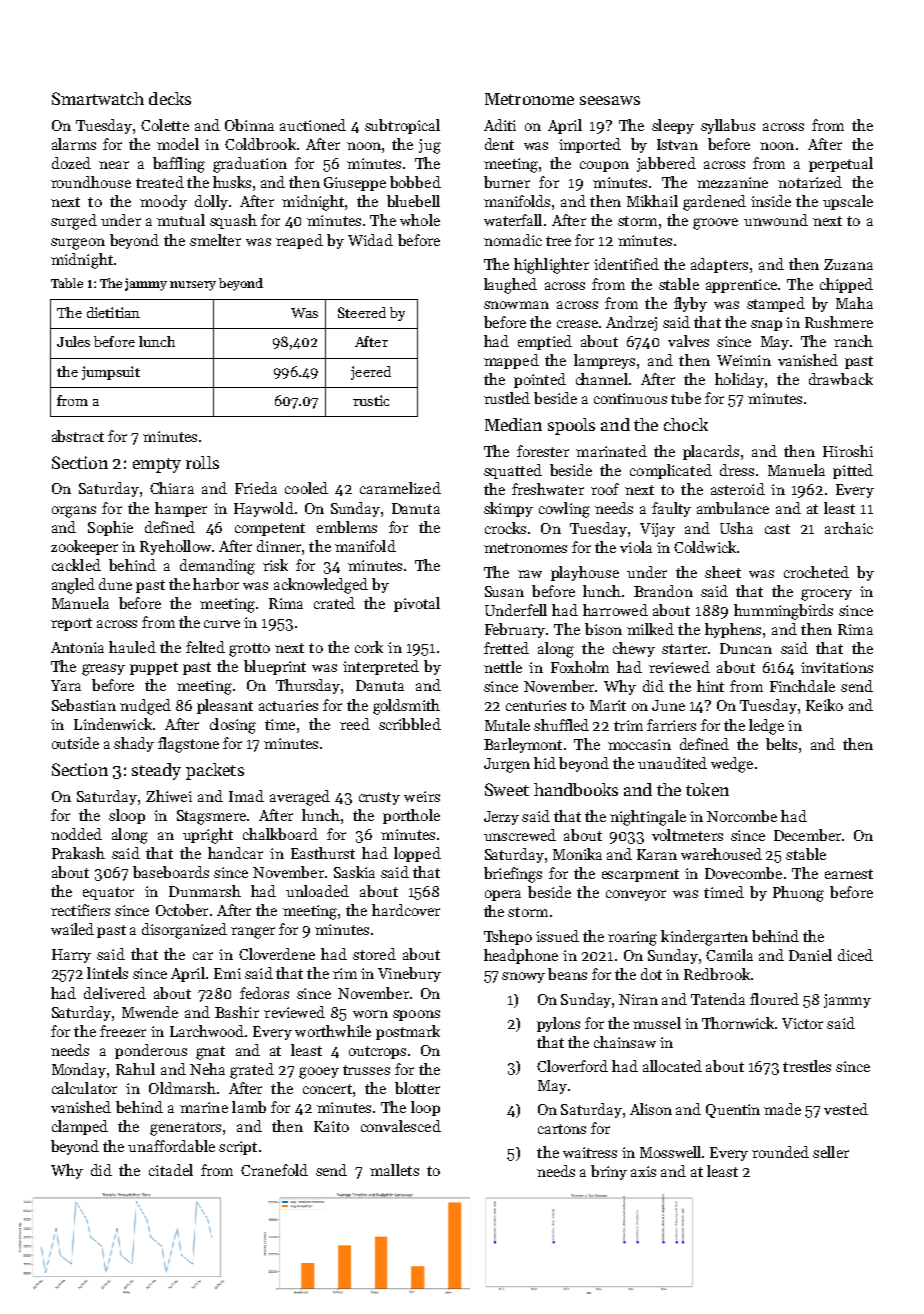  Describe the element at coordinates (732, 765) in the screenshot. I see `wedge` at that location.
